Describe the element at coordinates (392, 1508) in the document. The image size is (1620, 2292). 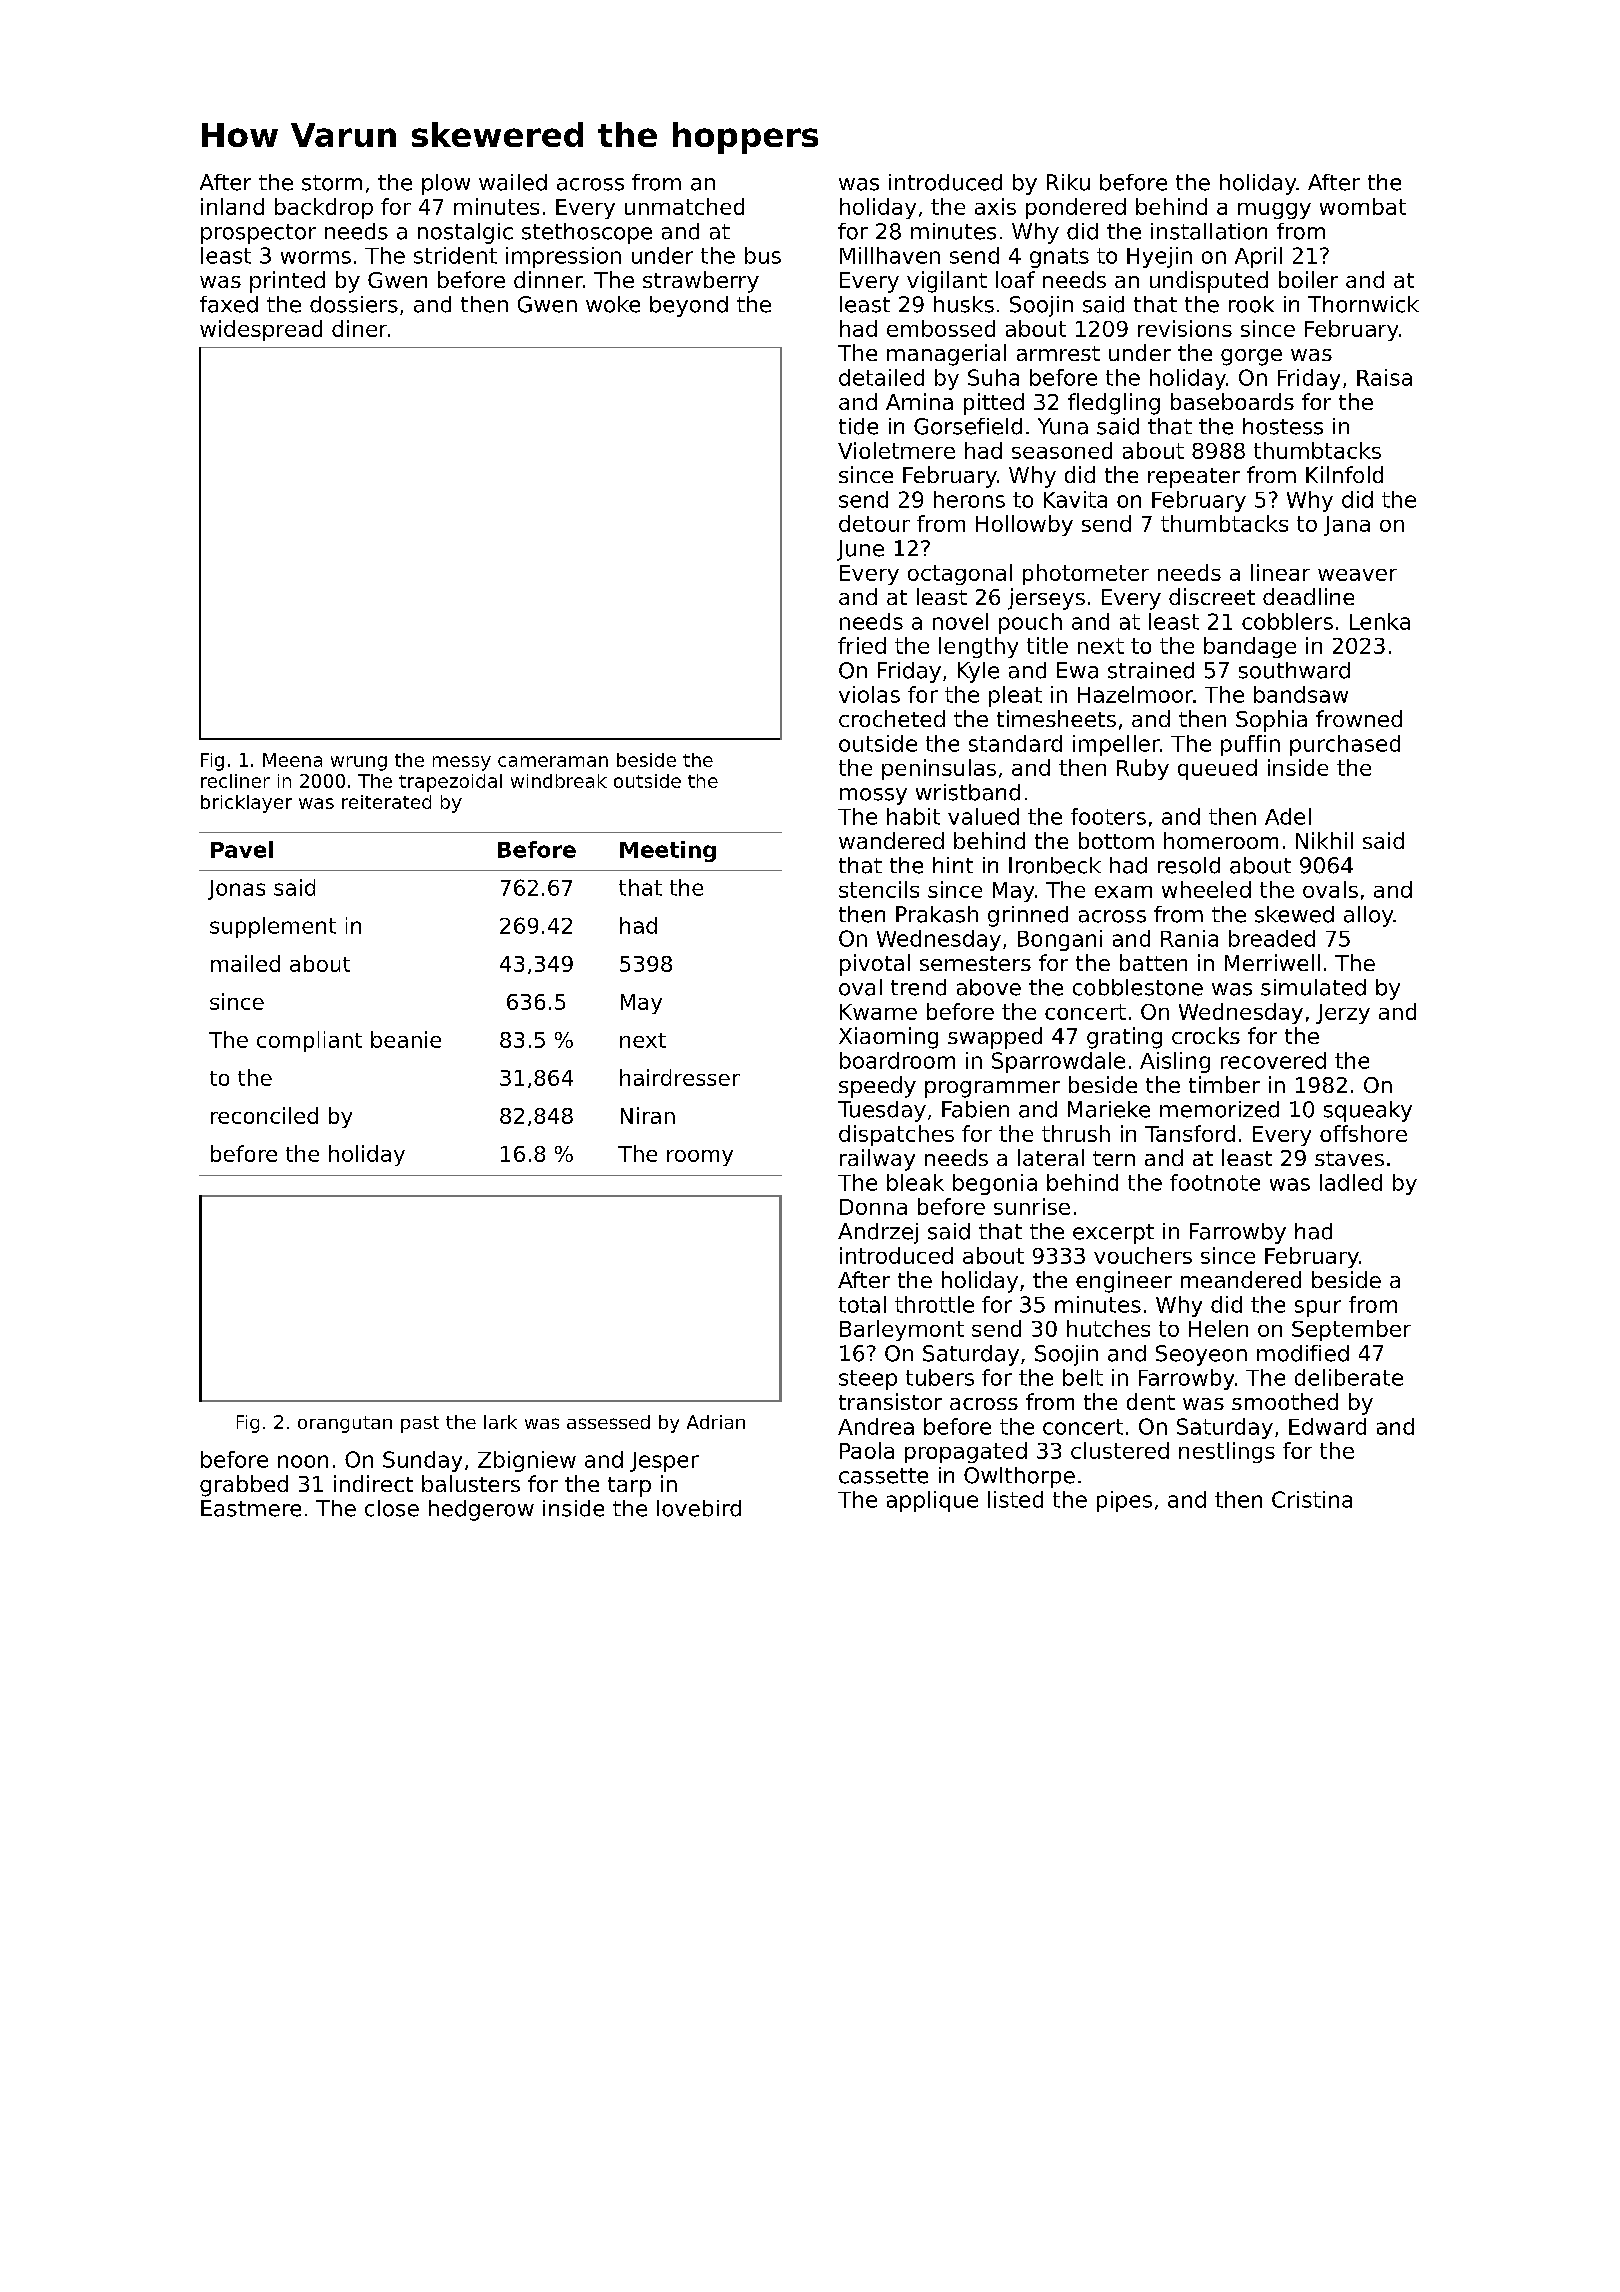
I see `close` at that location.
